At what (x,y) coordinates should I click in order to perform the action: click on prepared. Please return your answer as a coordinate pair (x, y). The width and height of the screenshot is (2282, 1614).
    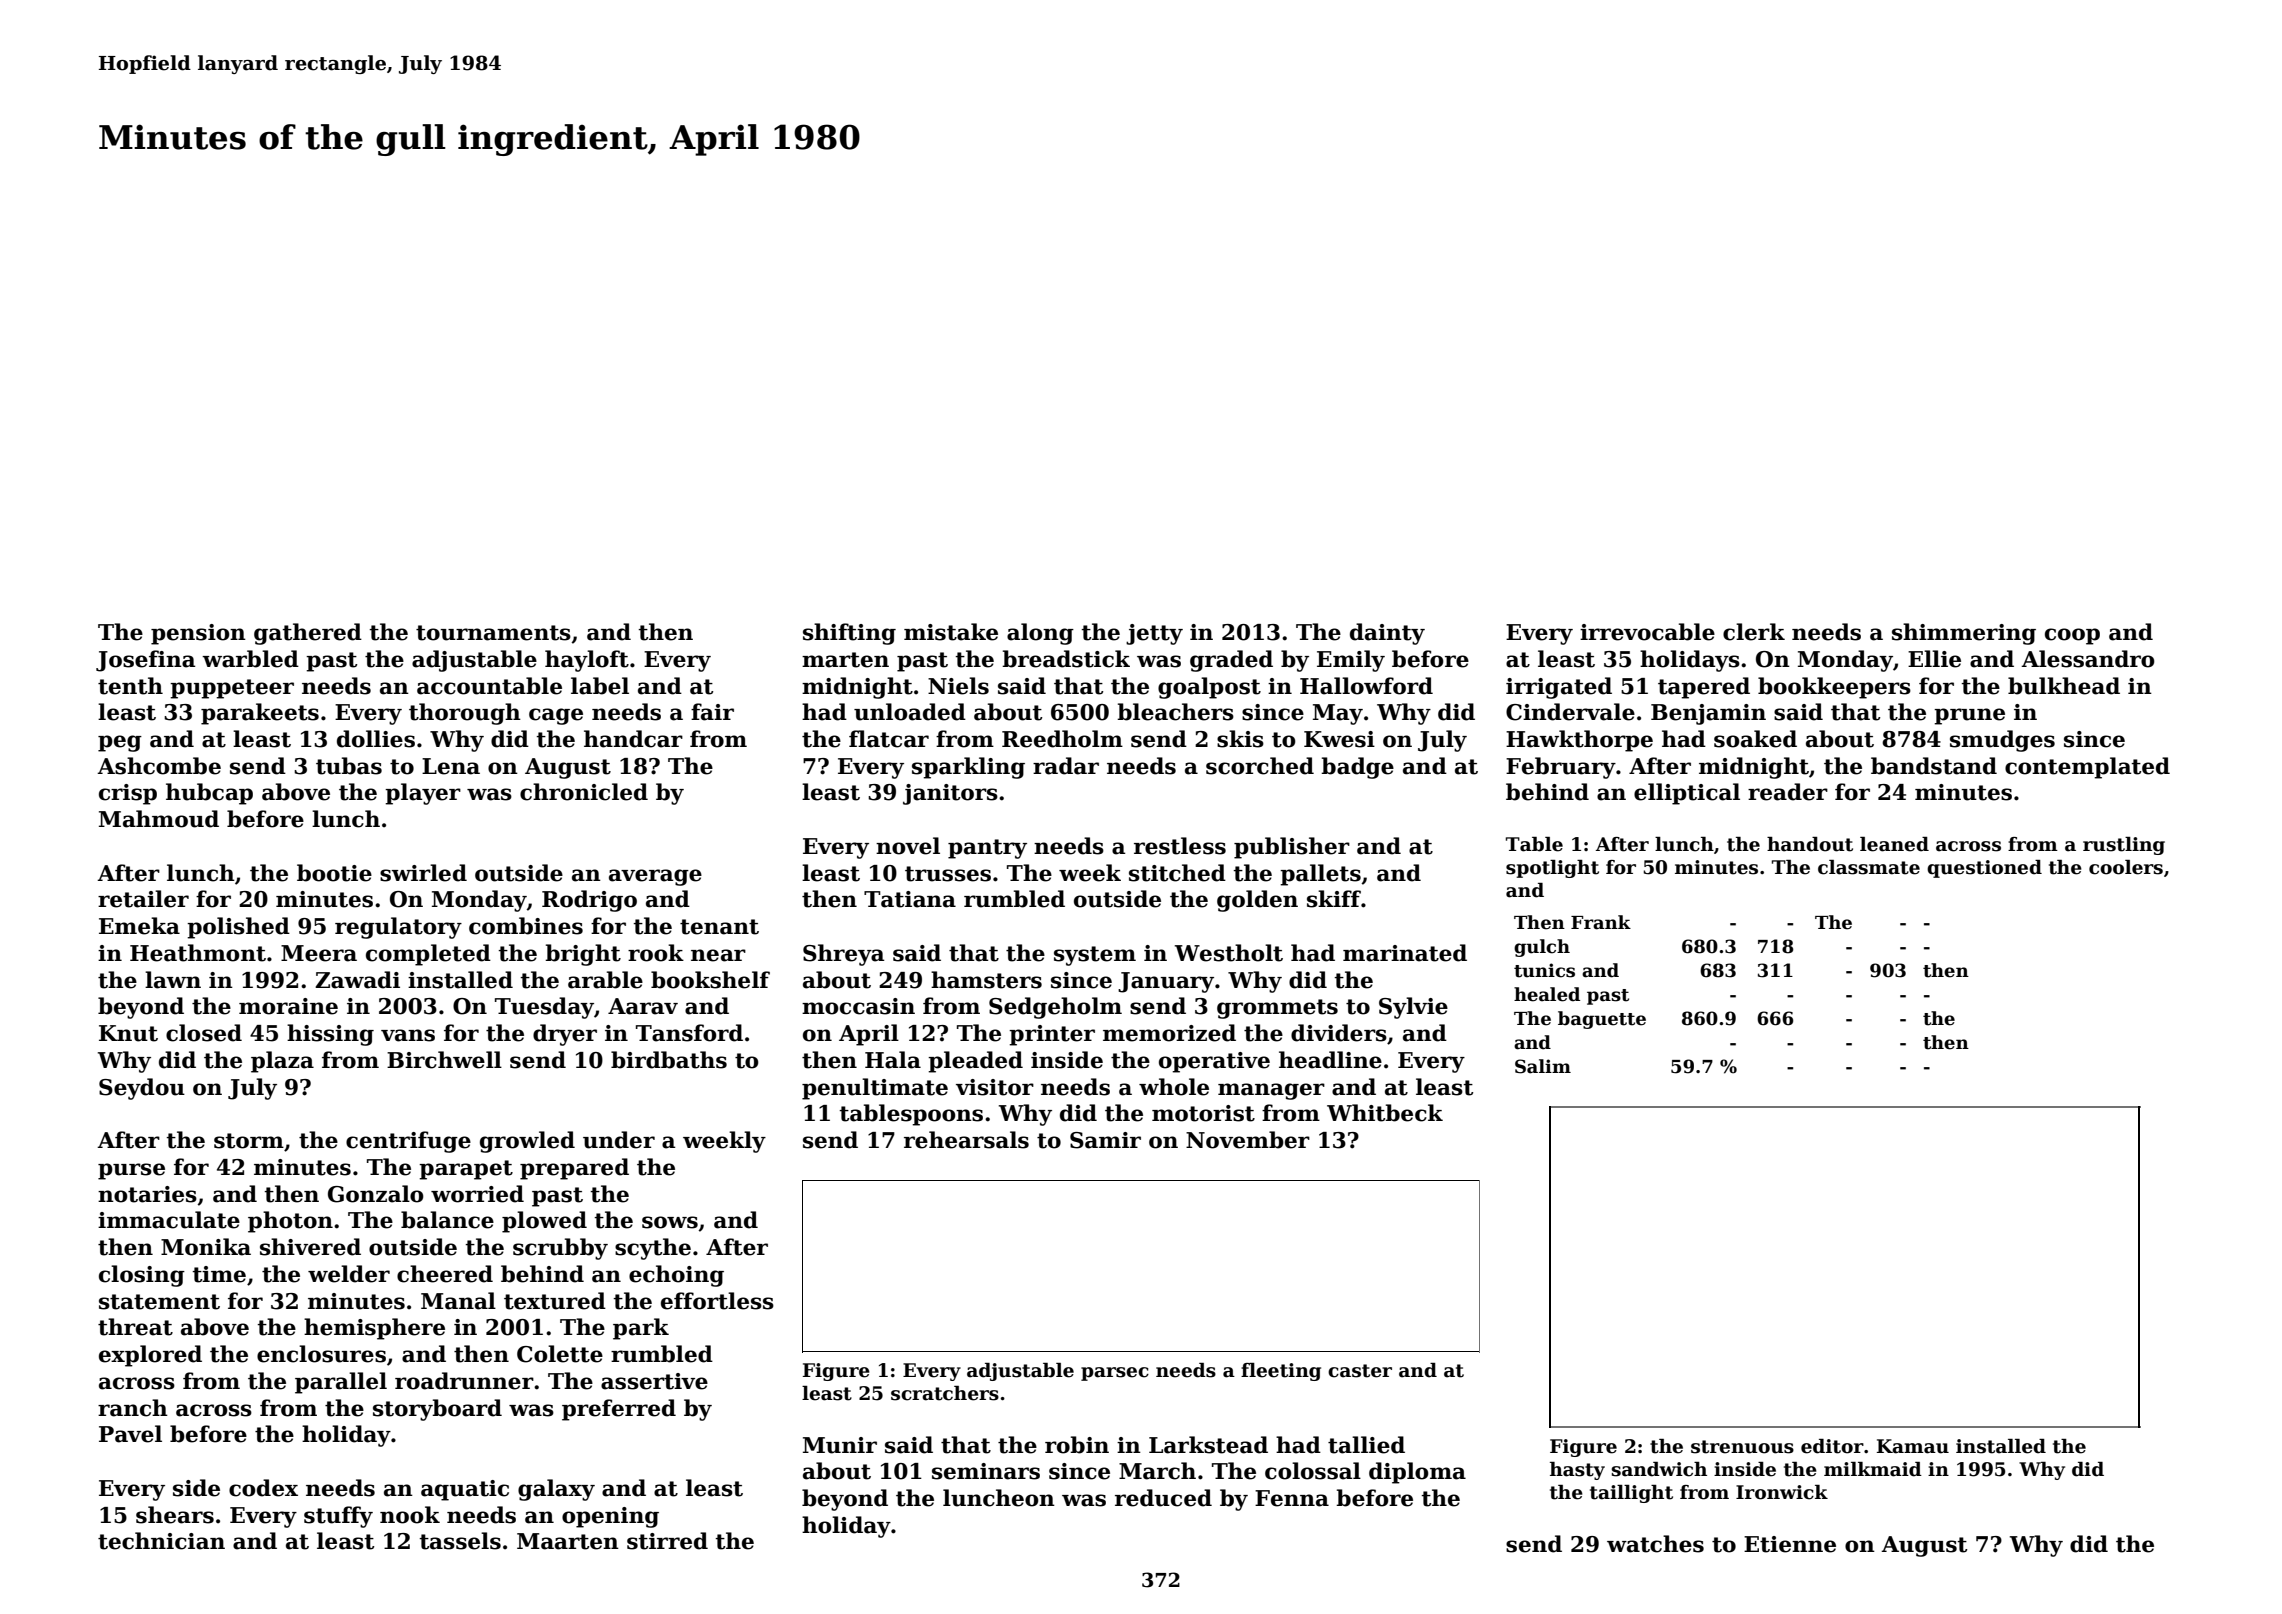
    Looking at the image, I should click on (574, 1169).
